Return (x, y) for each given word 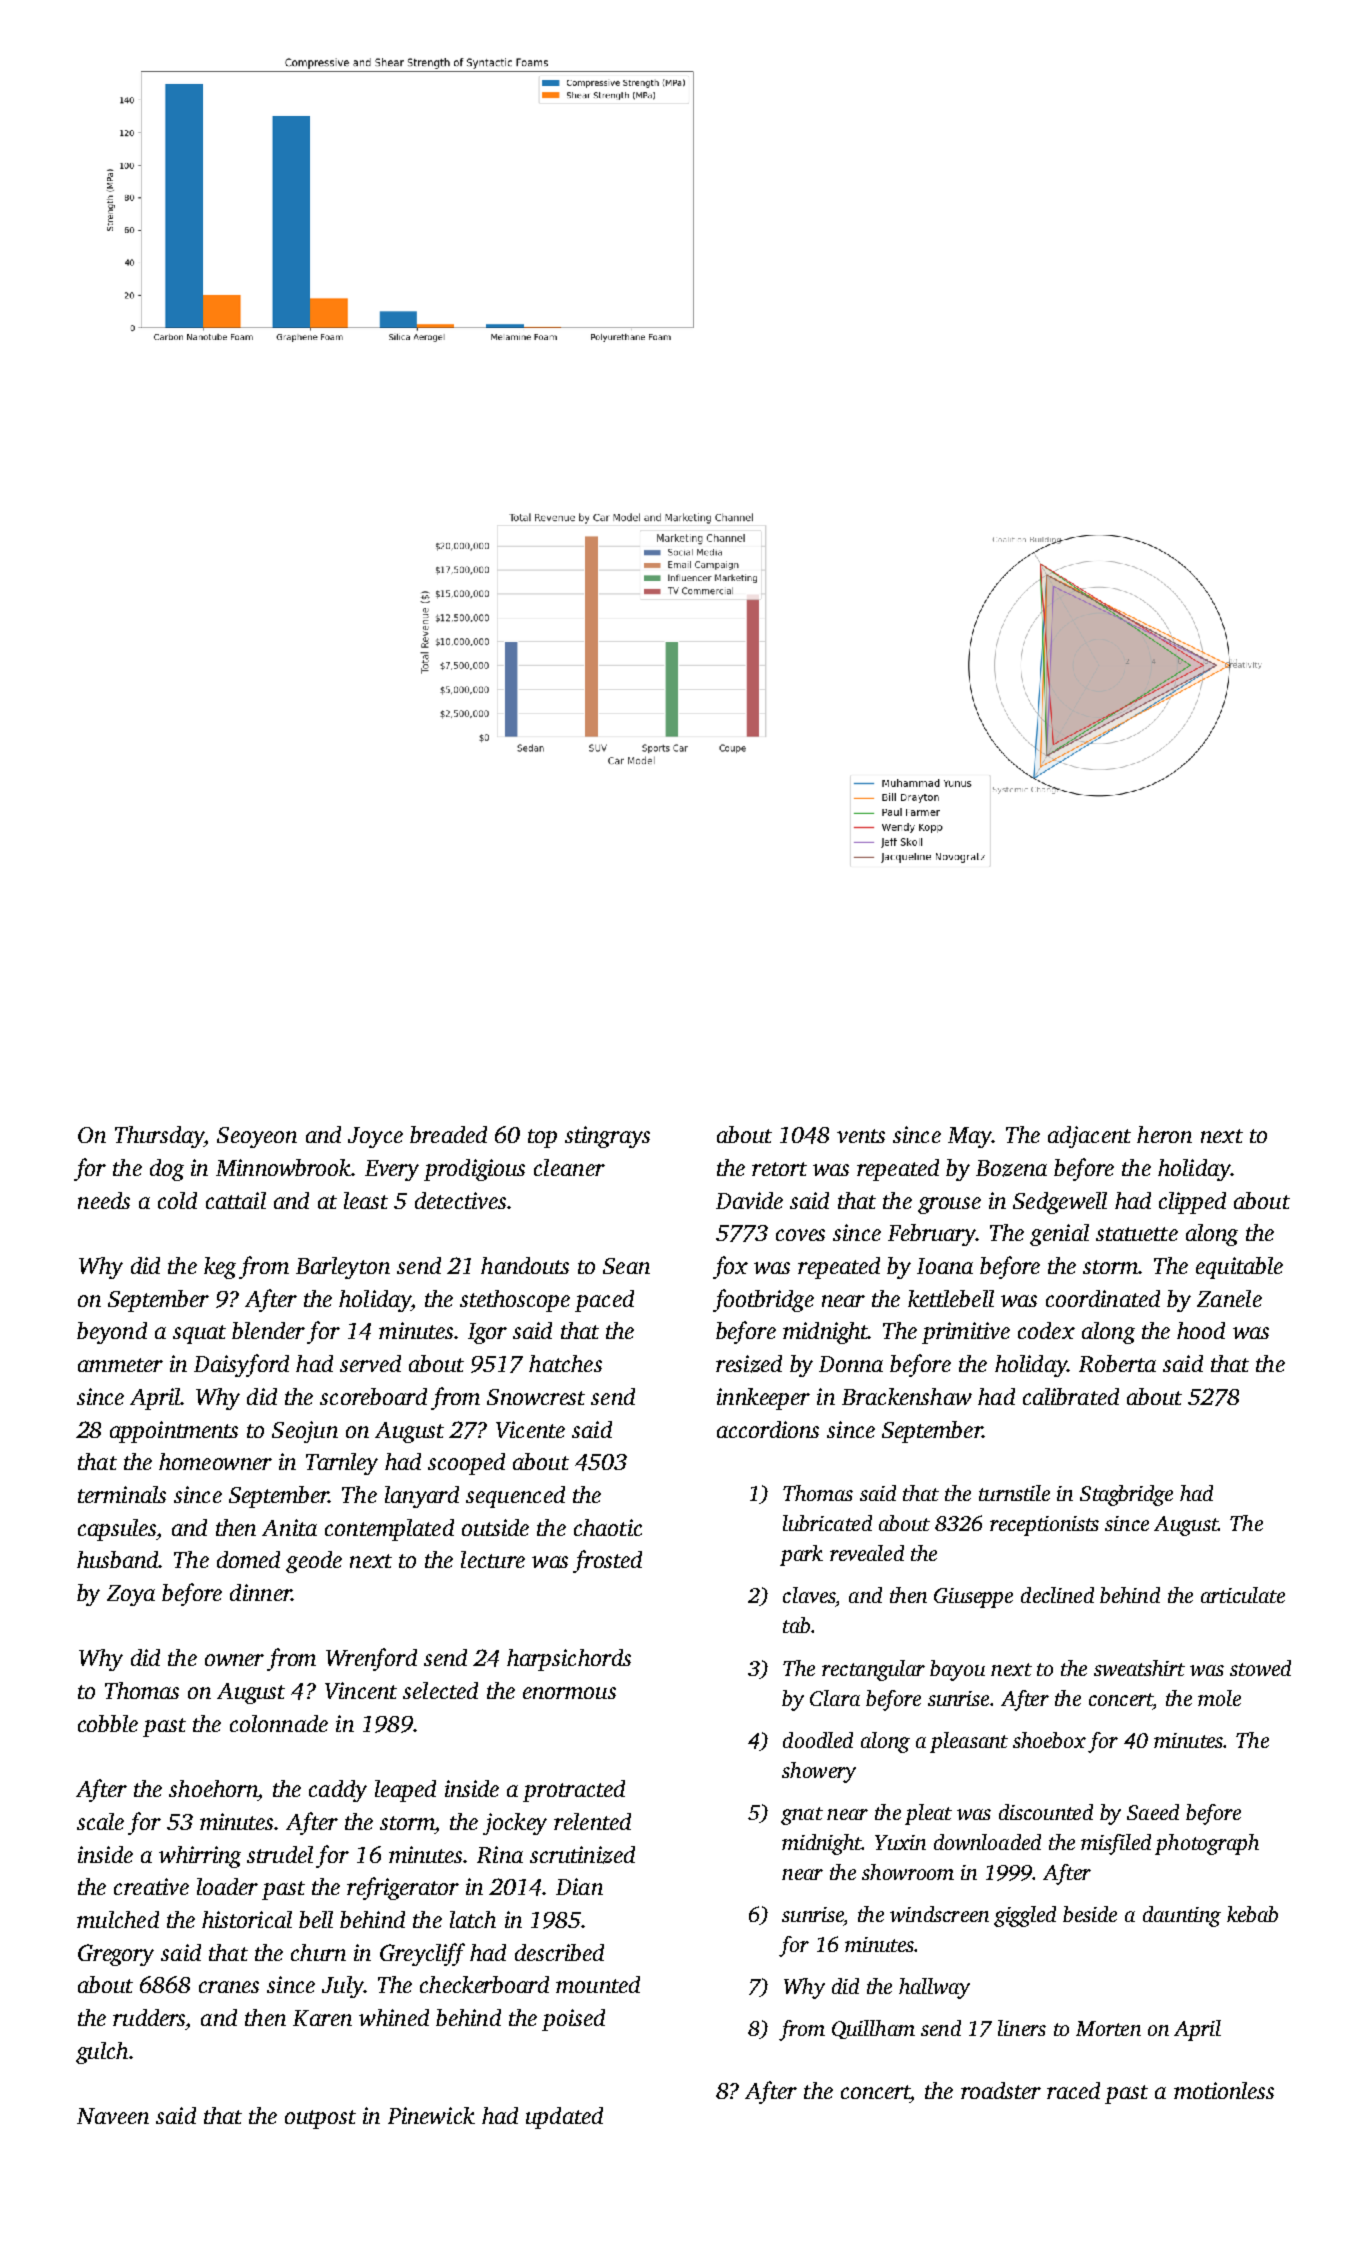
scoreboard (373, 1396)
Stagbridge (1126, 1495)
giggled (1025, 1916)
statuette (1137, 1234)
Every (392, 1170)
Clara (835, 1698)
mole (1219, 1698)
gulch (102, 2053)
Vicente (530, 1429)
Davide (749, 1200)
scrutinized (582, 1855)
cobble (108, 1723)
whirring (200, 1857)
